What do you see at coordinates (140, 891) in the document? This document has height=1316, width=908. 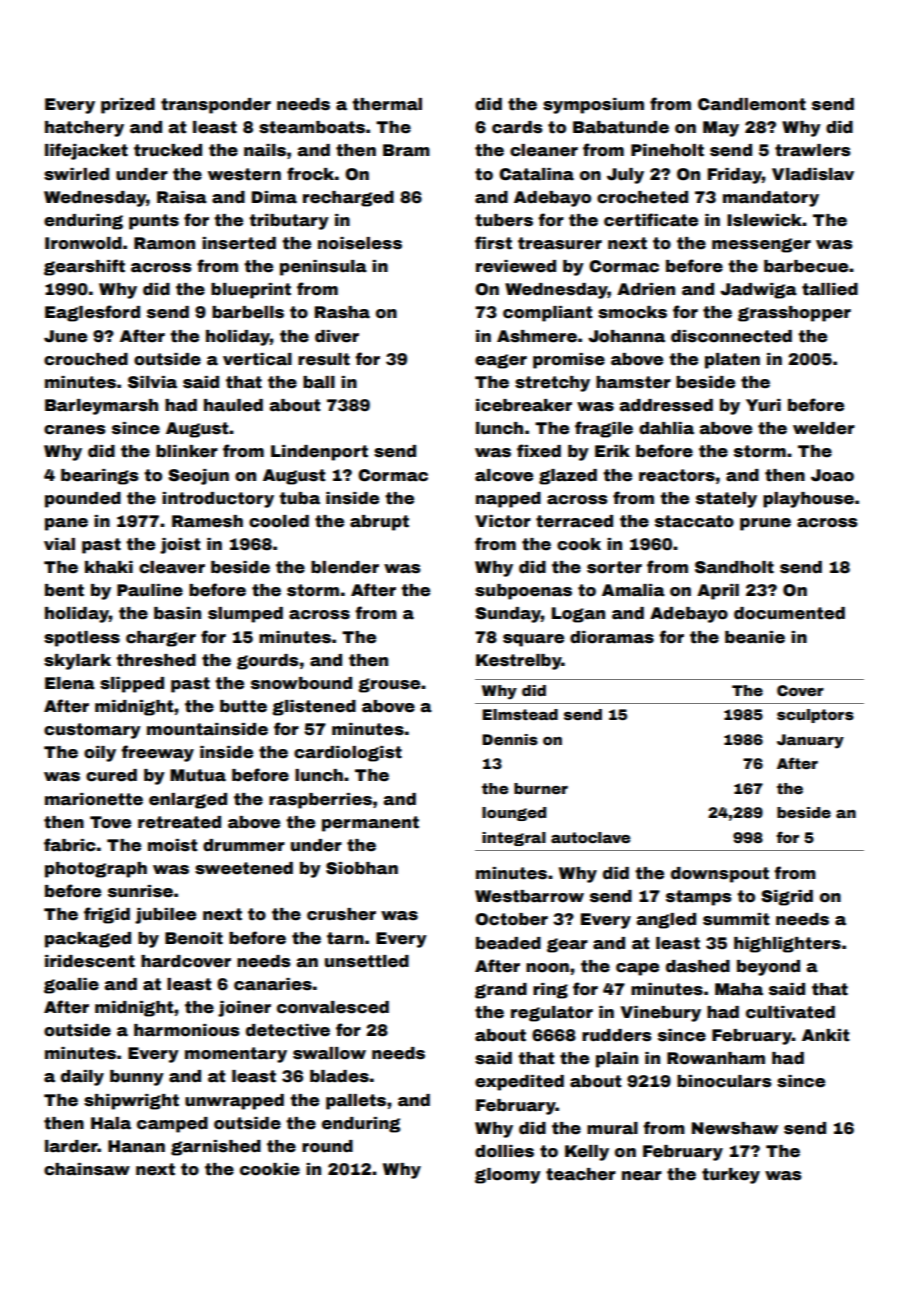 I see `sunrise` at bounding box center [140, 891].
